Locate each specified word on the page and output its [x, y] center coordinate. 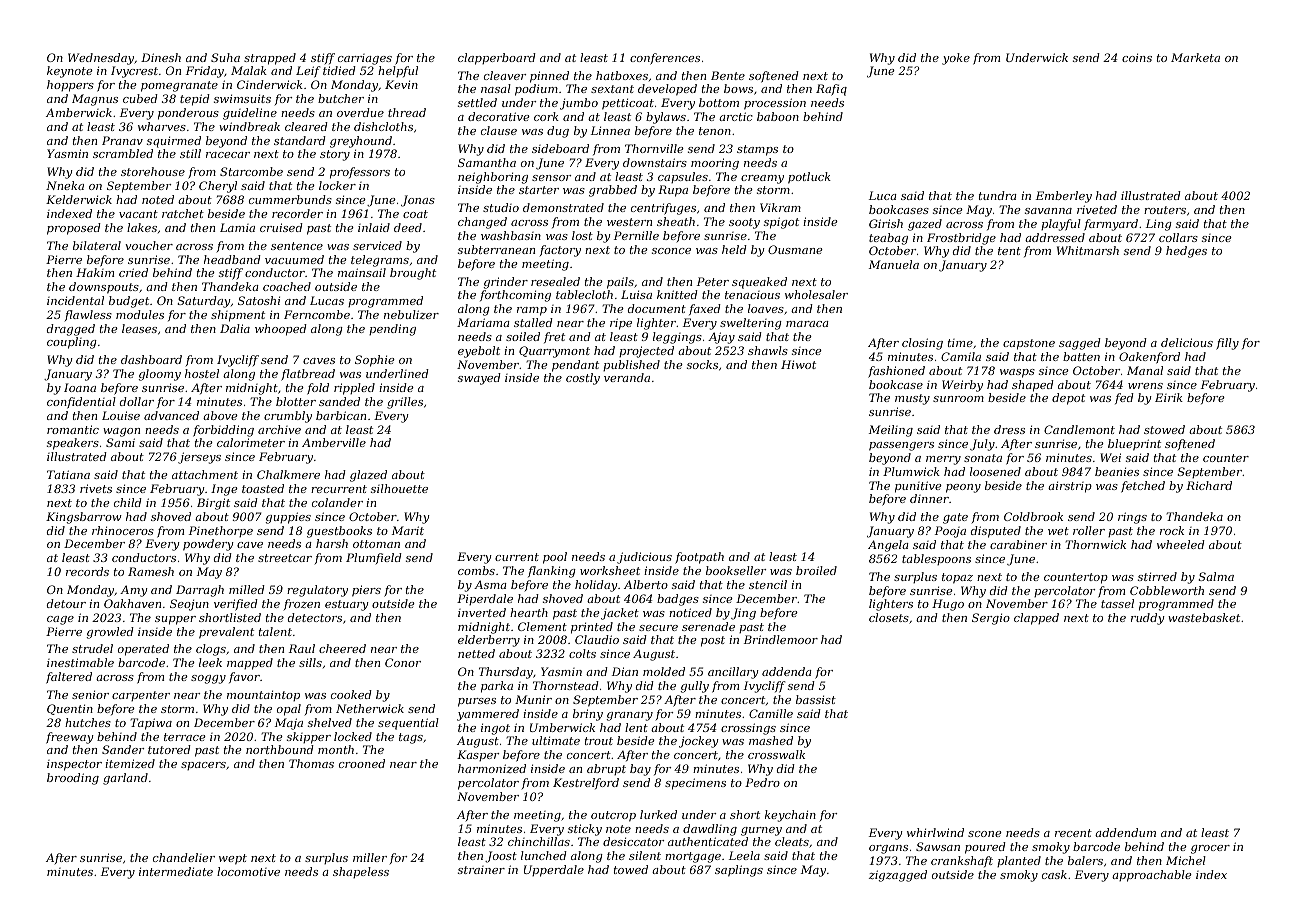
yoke [956, 59]
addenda [787, 671]
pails [620, 283]
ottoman [376, 544]
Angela [888, 546]
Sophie [375, 361]
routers [1165, 210]
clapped [1036, 619]
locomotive [248, 871]
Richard [1209, 485]
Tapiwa [151, 724]
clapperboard [497, 59]
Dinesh [161, 57]
